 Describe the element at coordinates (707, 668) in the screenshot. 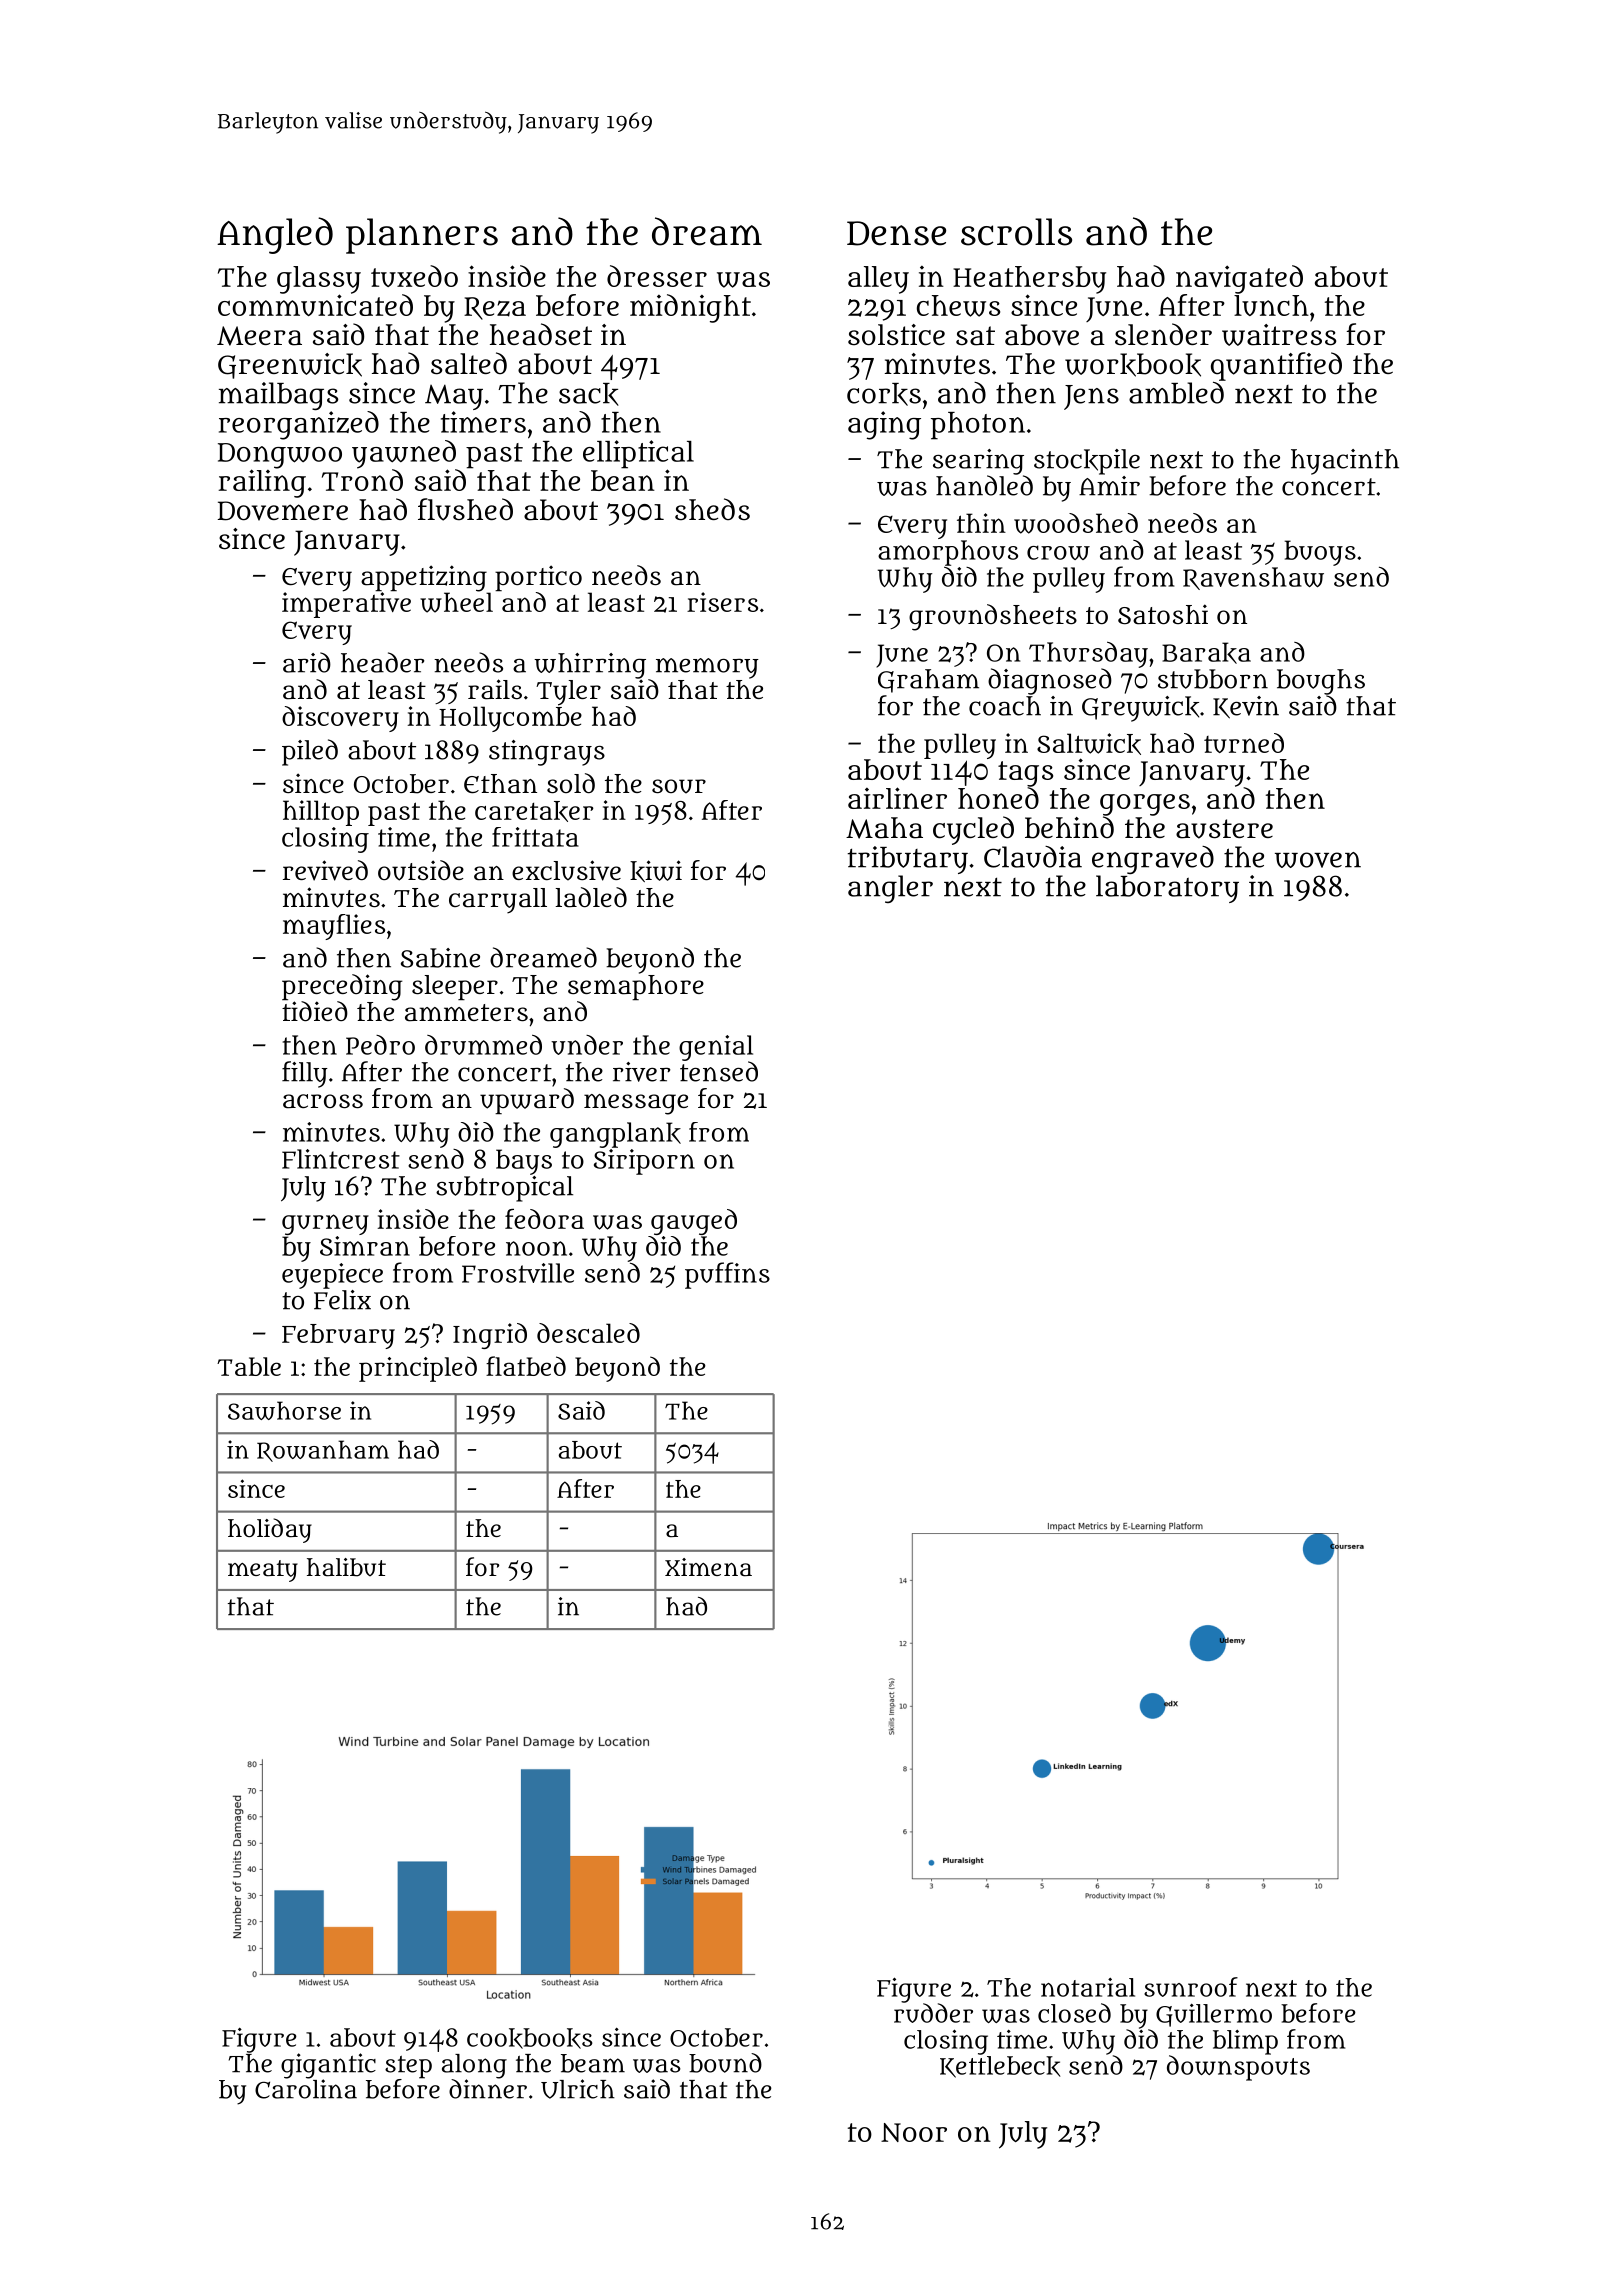

I see `memory` at that location.
